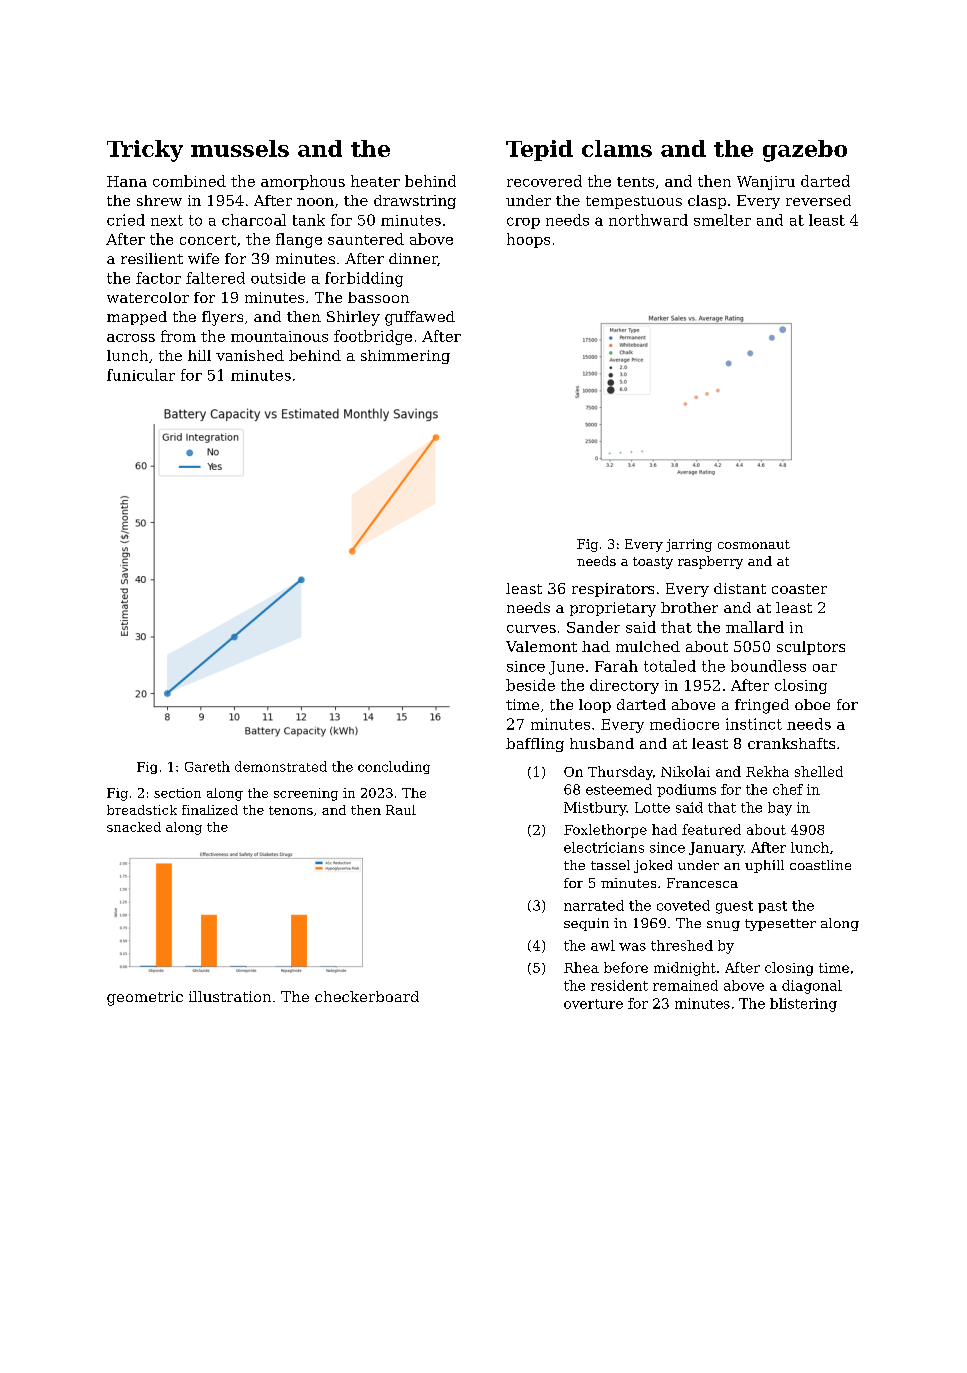 The image size is (967, 1373). Describe the element at coordinates (818, 200) in the screenshot. I see `reversed` at that location.
